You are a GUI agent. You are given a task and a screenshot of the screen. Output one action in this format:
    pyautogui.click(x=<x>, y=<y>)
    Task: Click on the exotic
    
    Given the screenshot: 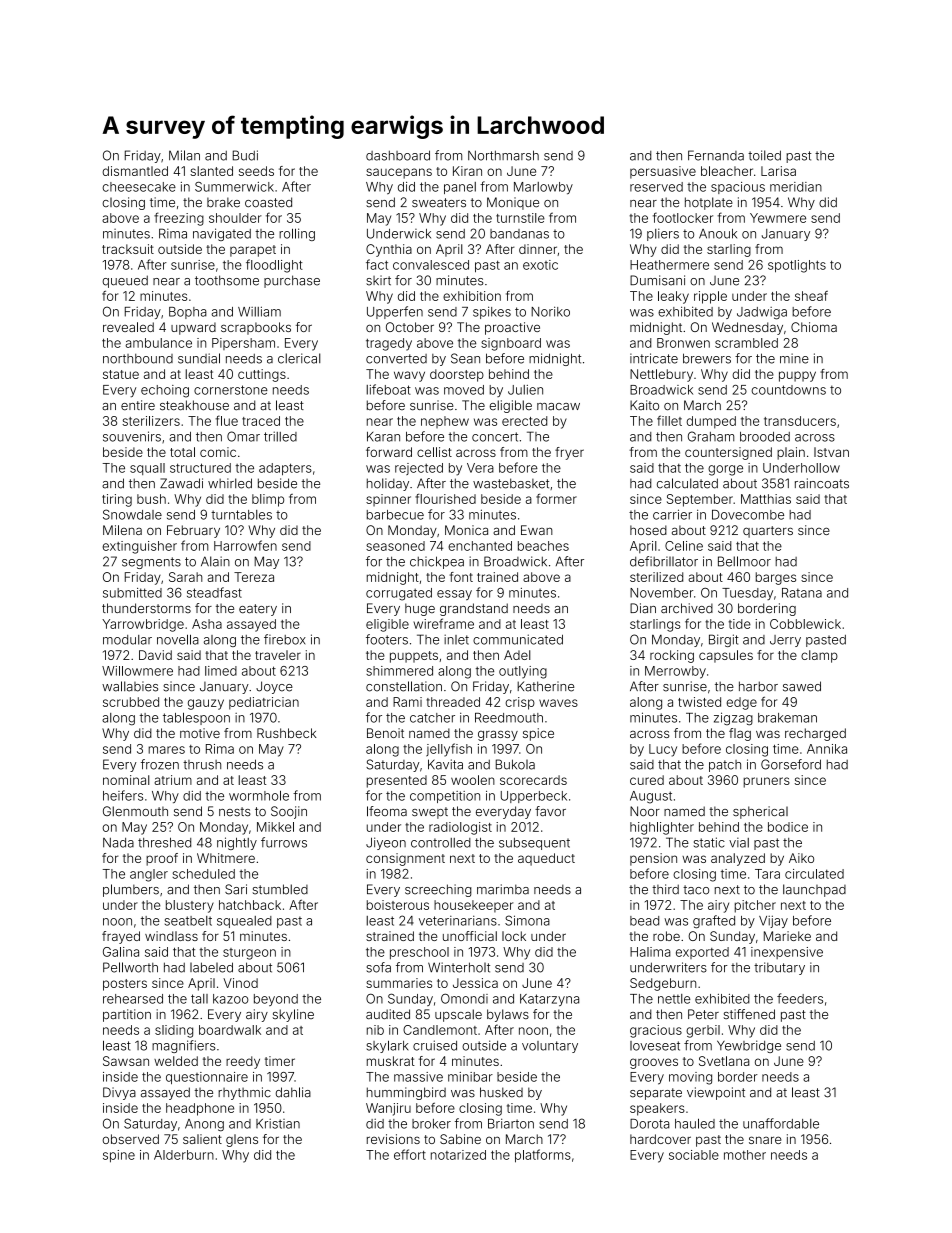 What is the action you would take?
    pyautogui.click(x=540, y=265)
